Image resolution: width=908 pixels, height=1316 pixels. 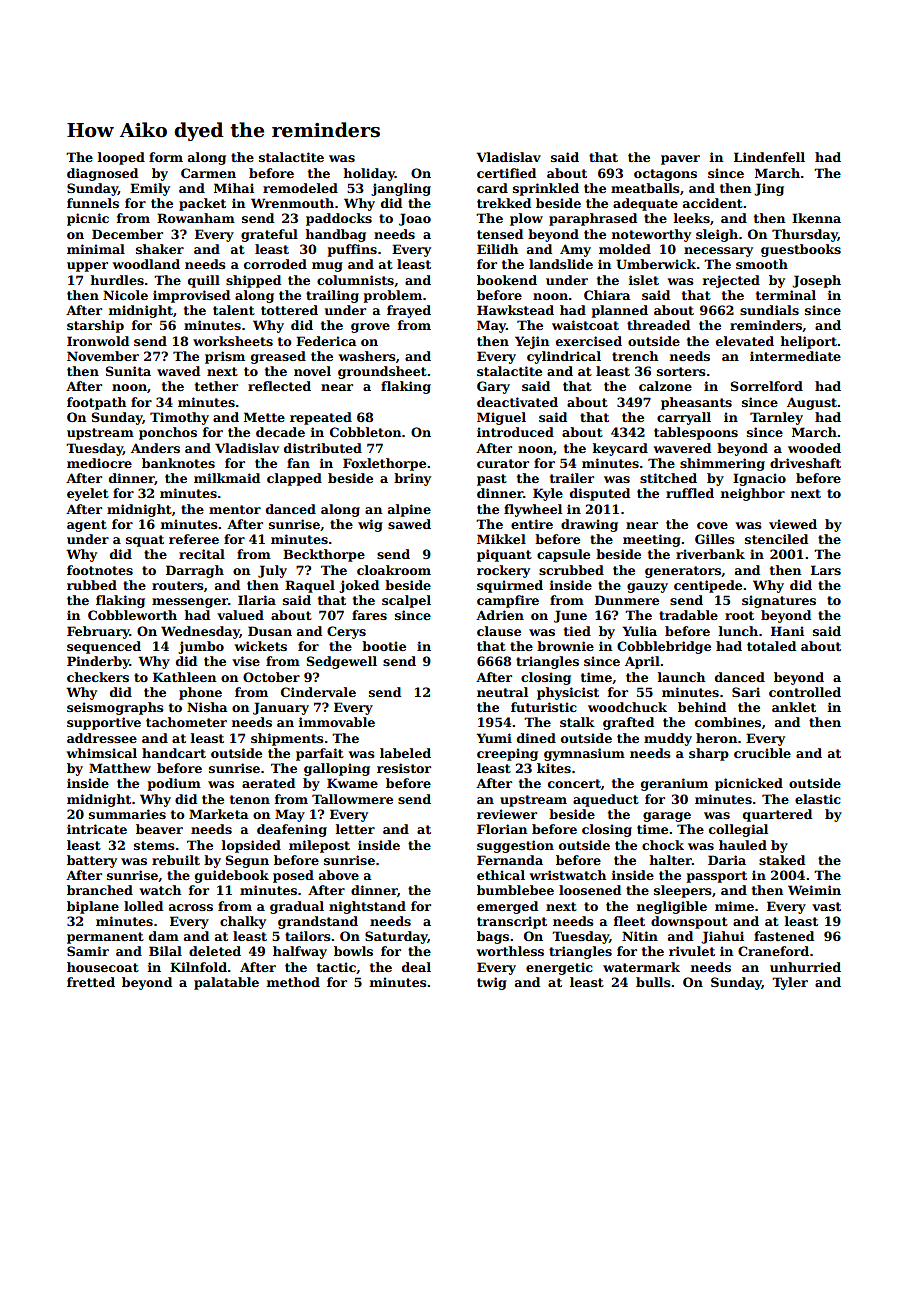 What do you see at coordinates (769, 157) in the document?
I see `Lindenfell` at bounding box center [769, 157].
